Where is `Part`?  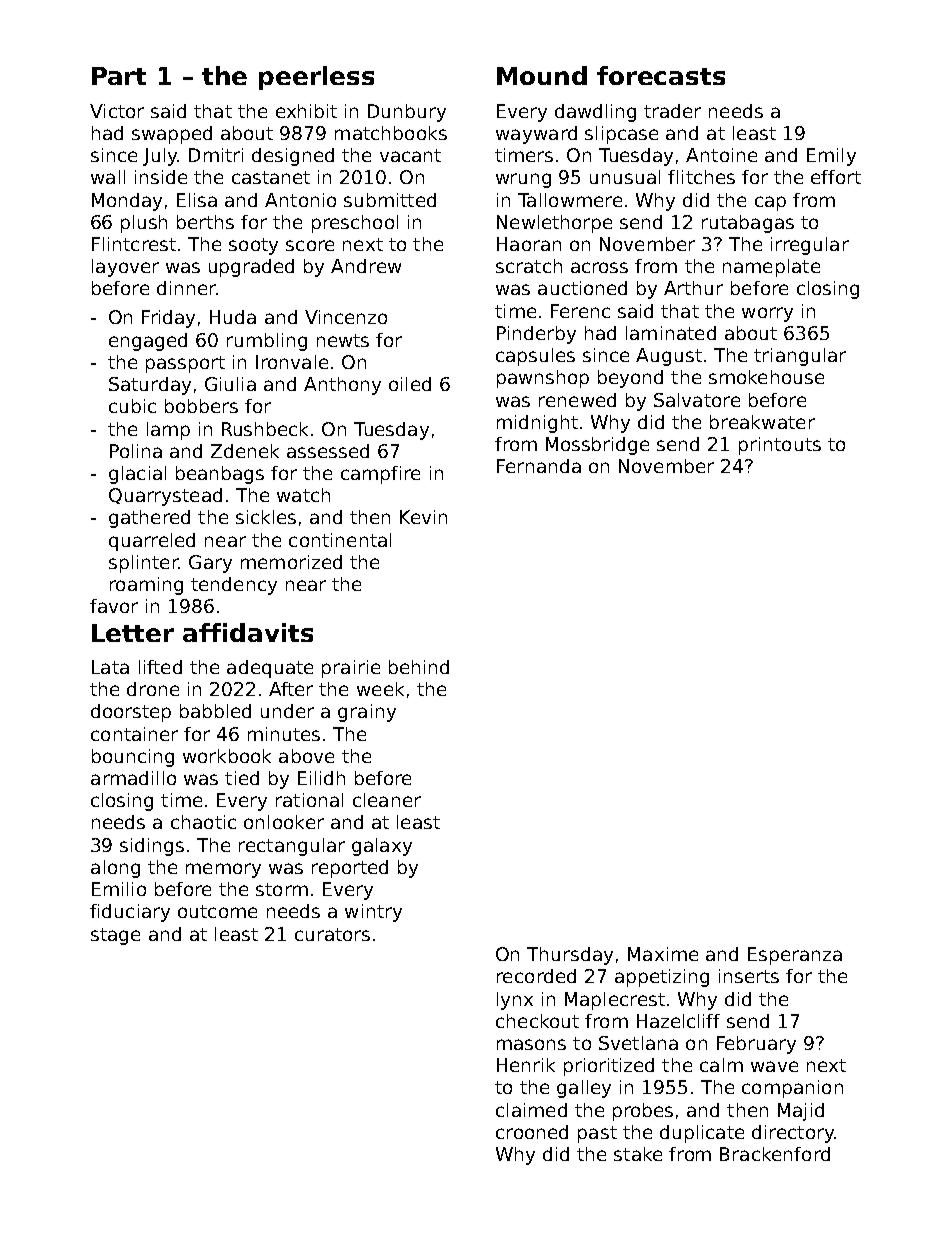
Part is located at coordinates (119, 76).
